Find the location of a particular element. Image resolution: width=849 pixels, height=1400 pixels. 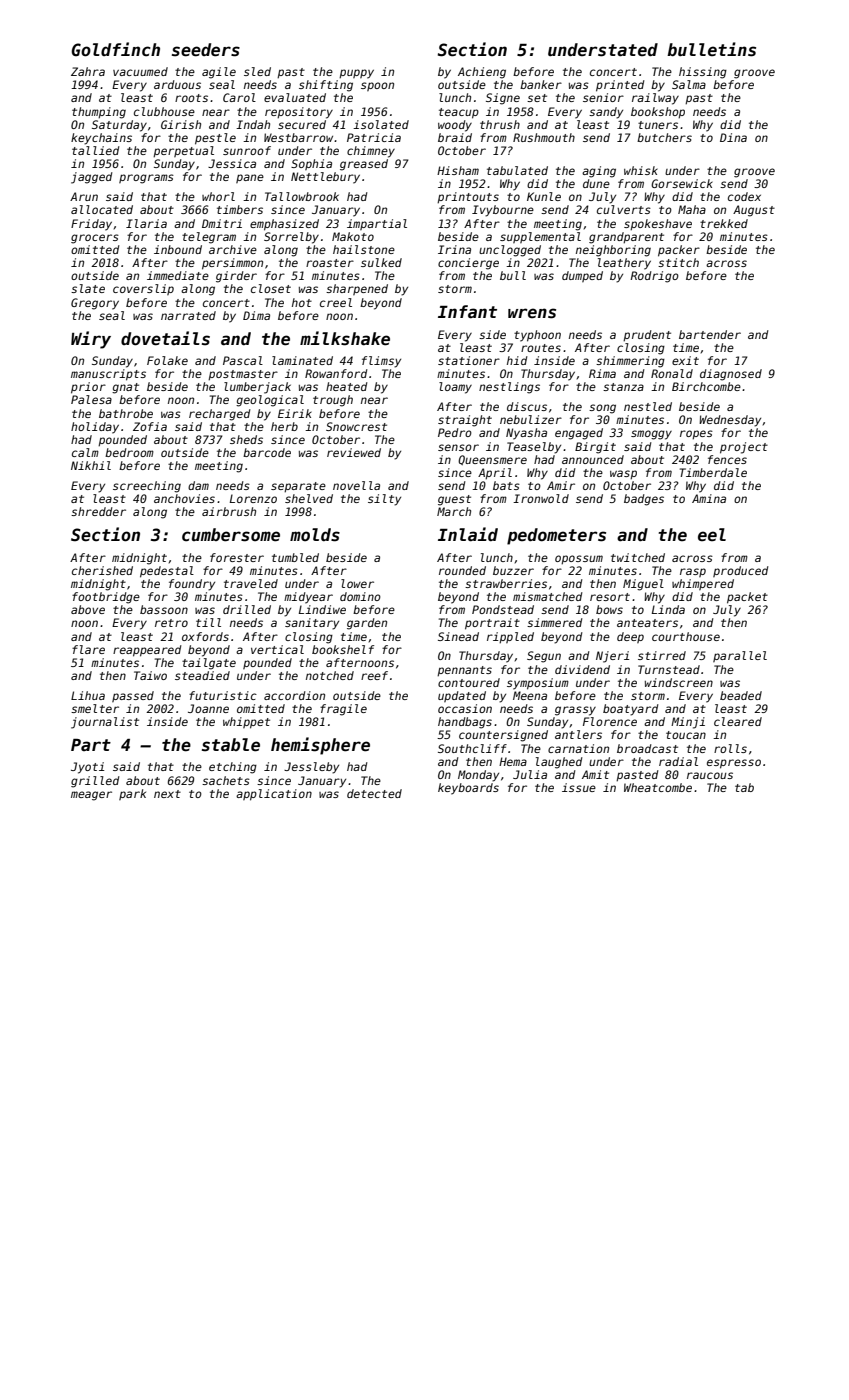

wasp is located at coordinates (623, 474).
